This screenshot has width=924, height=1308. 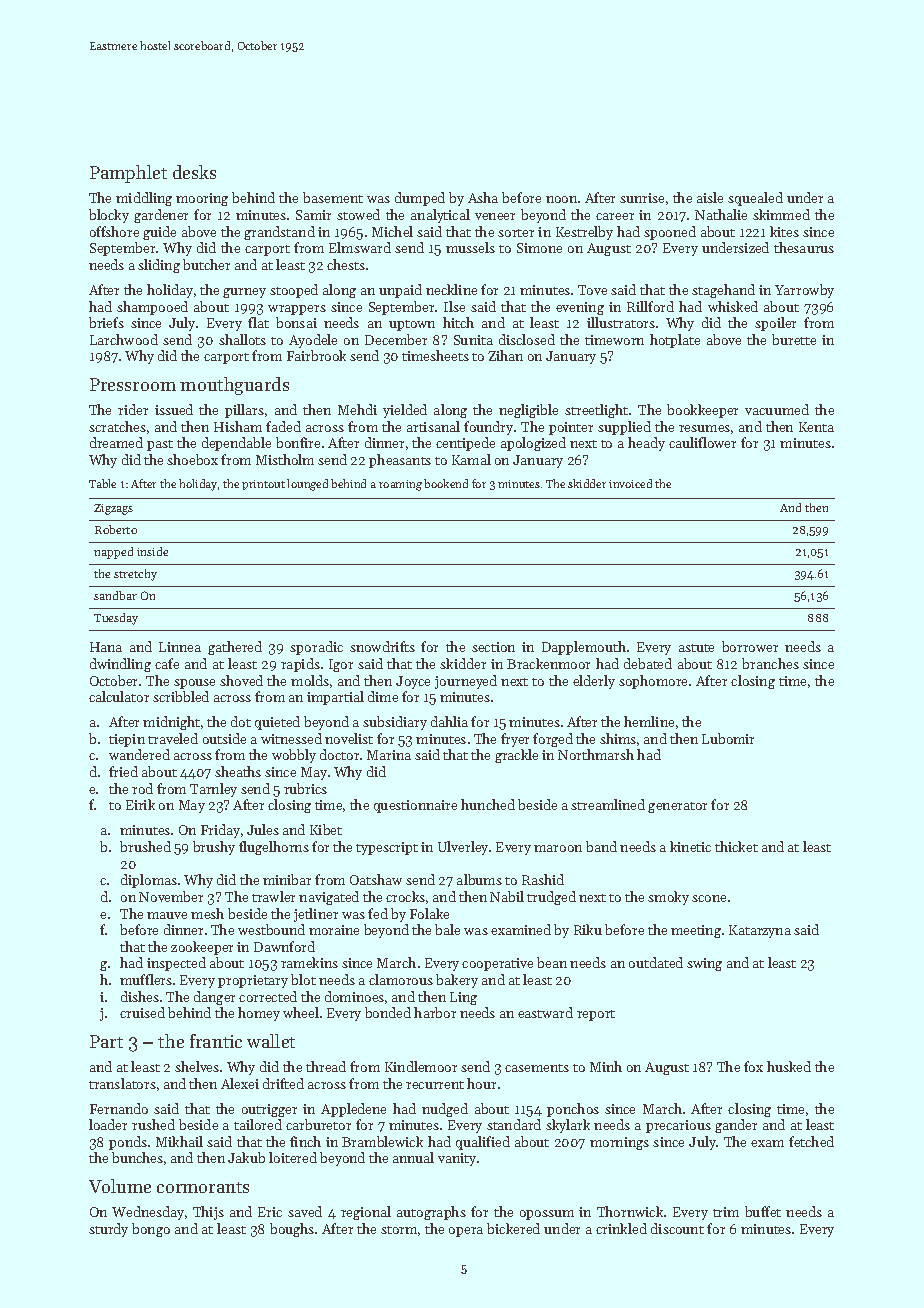 I want to click on Asha, so click(x=483, y=197).
